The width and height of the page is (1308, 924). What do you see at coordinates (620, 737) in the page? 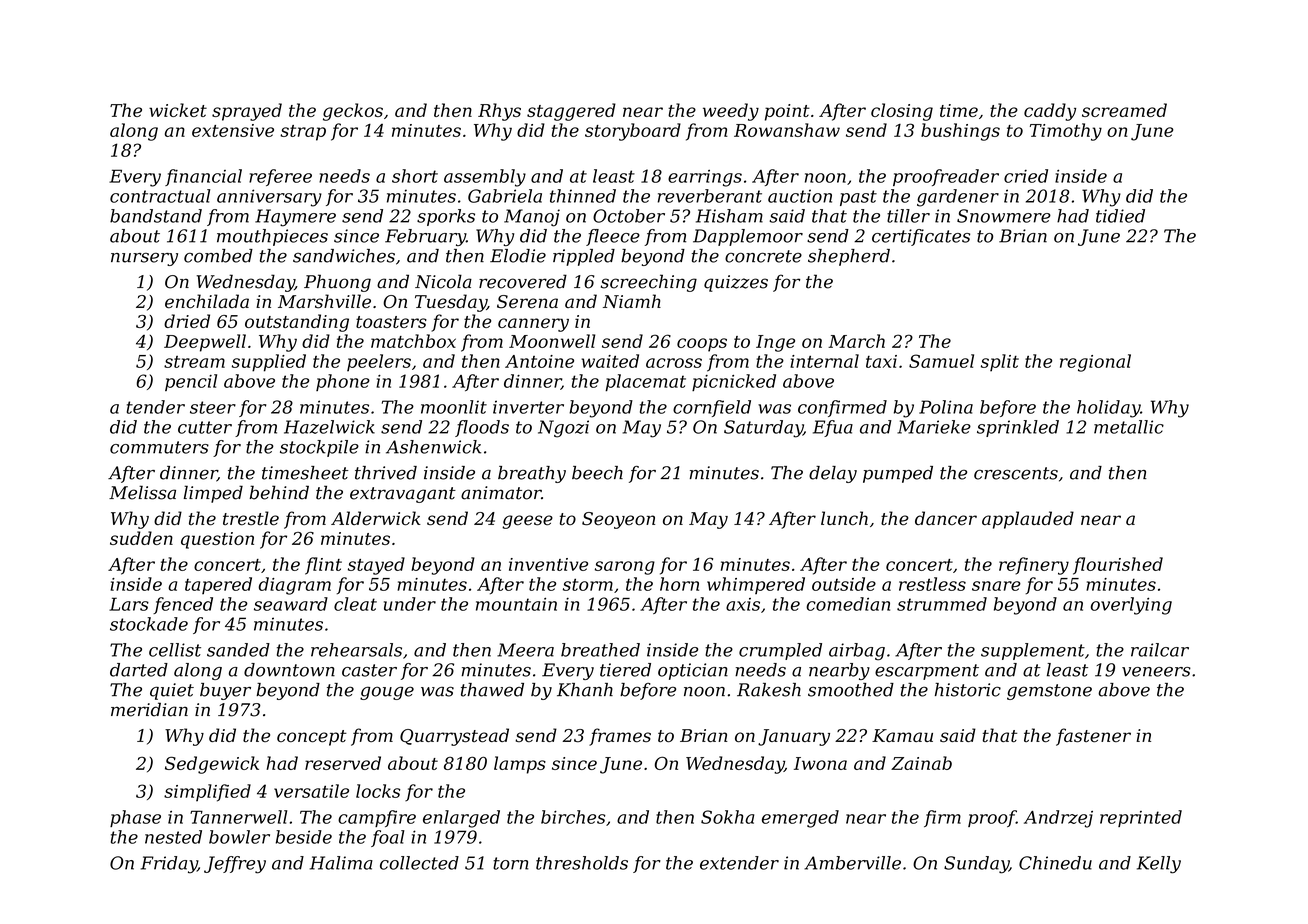
I see `frames` at bounding box center [620, 737].
